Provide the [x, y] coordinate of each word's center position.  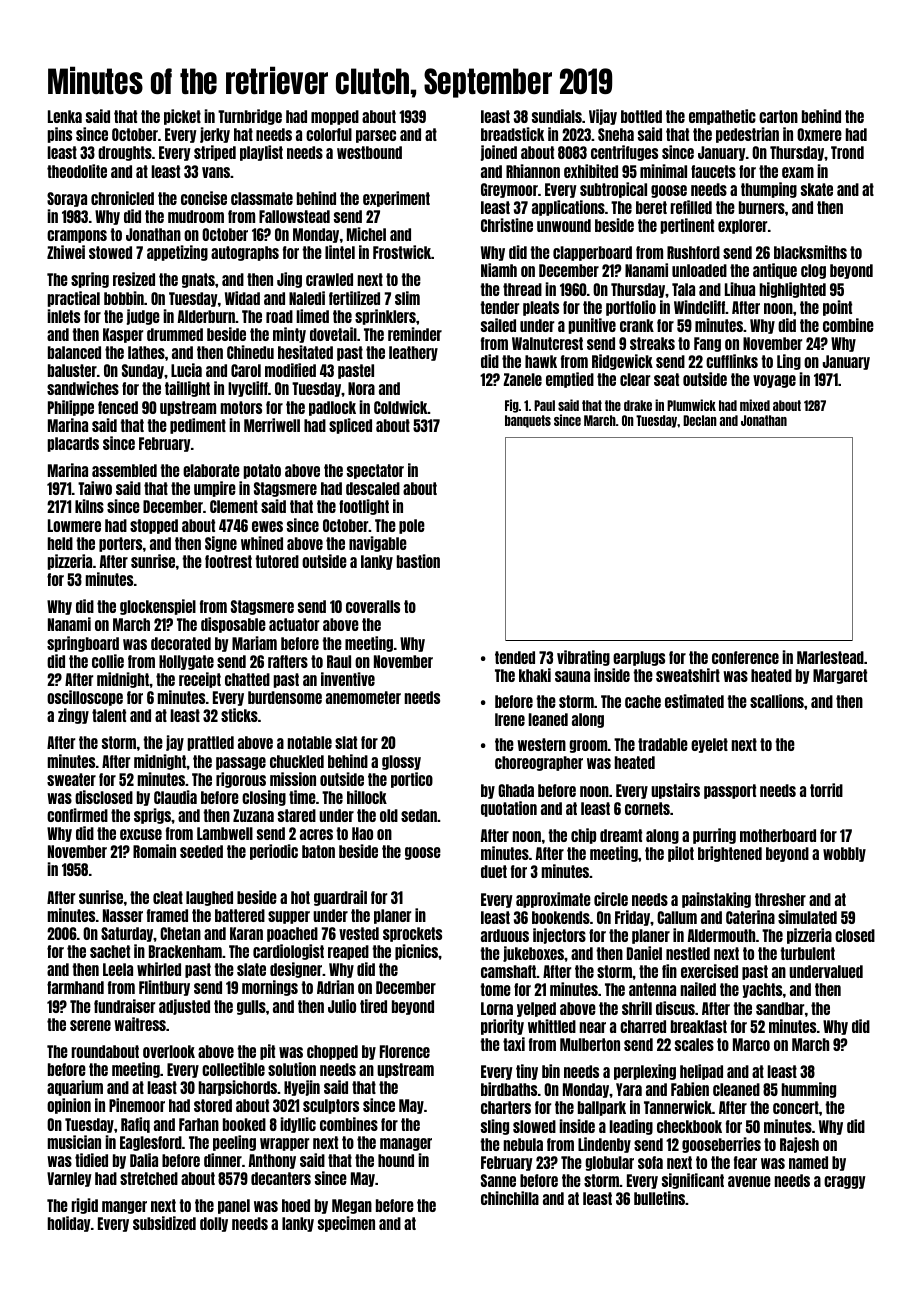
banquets [528, 421]
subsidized [164, 1223]
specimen [346, 1224]
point [837, 308]
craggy [845, 1182]
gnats [198, 280]
